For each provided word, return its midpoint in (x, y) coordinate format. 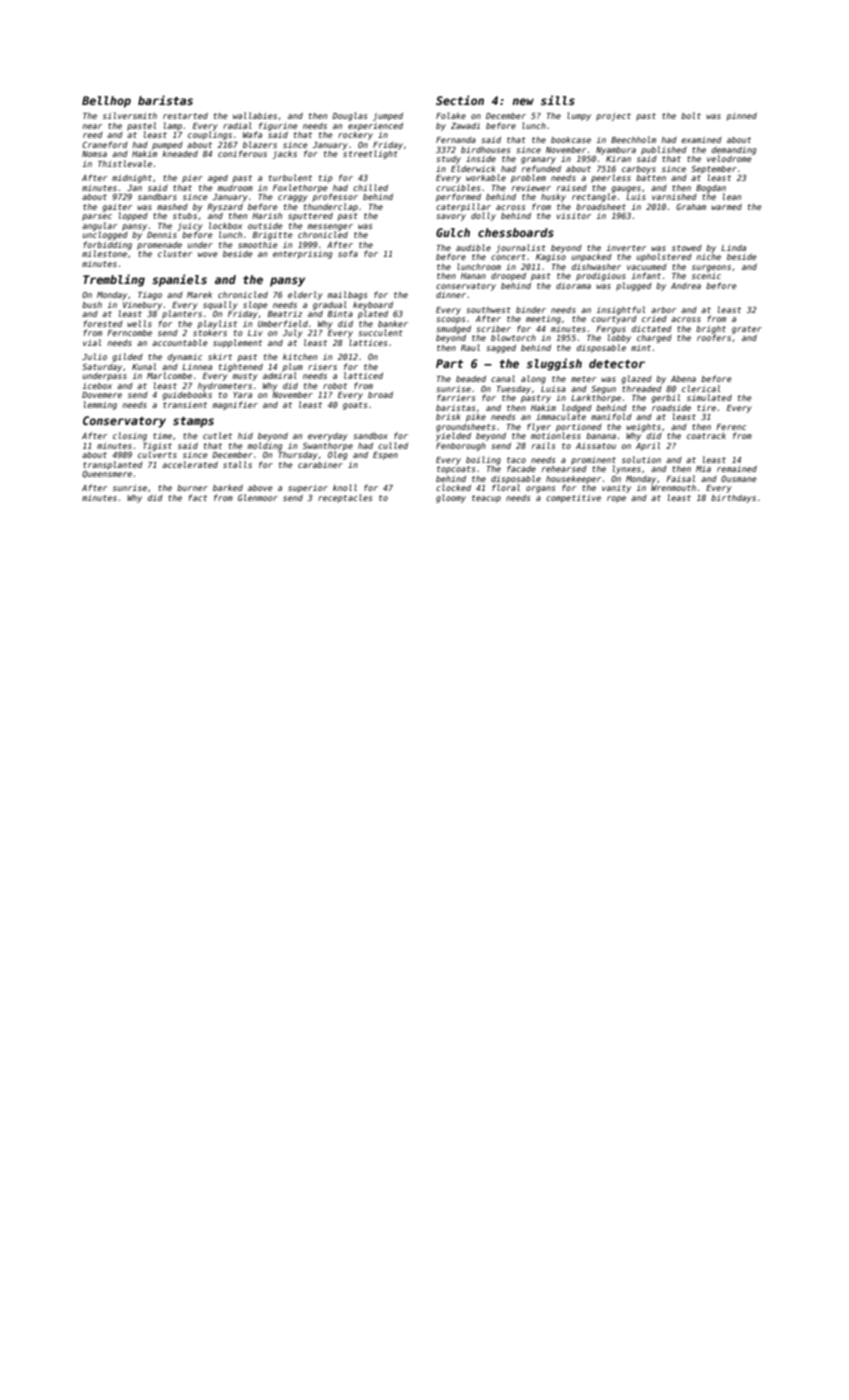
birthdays (733, 498)
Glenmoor (258, 497)
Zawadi (465, 126)
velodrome (729, 158)
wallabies (255, 115)
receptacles (345, 498)
